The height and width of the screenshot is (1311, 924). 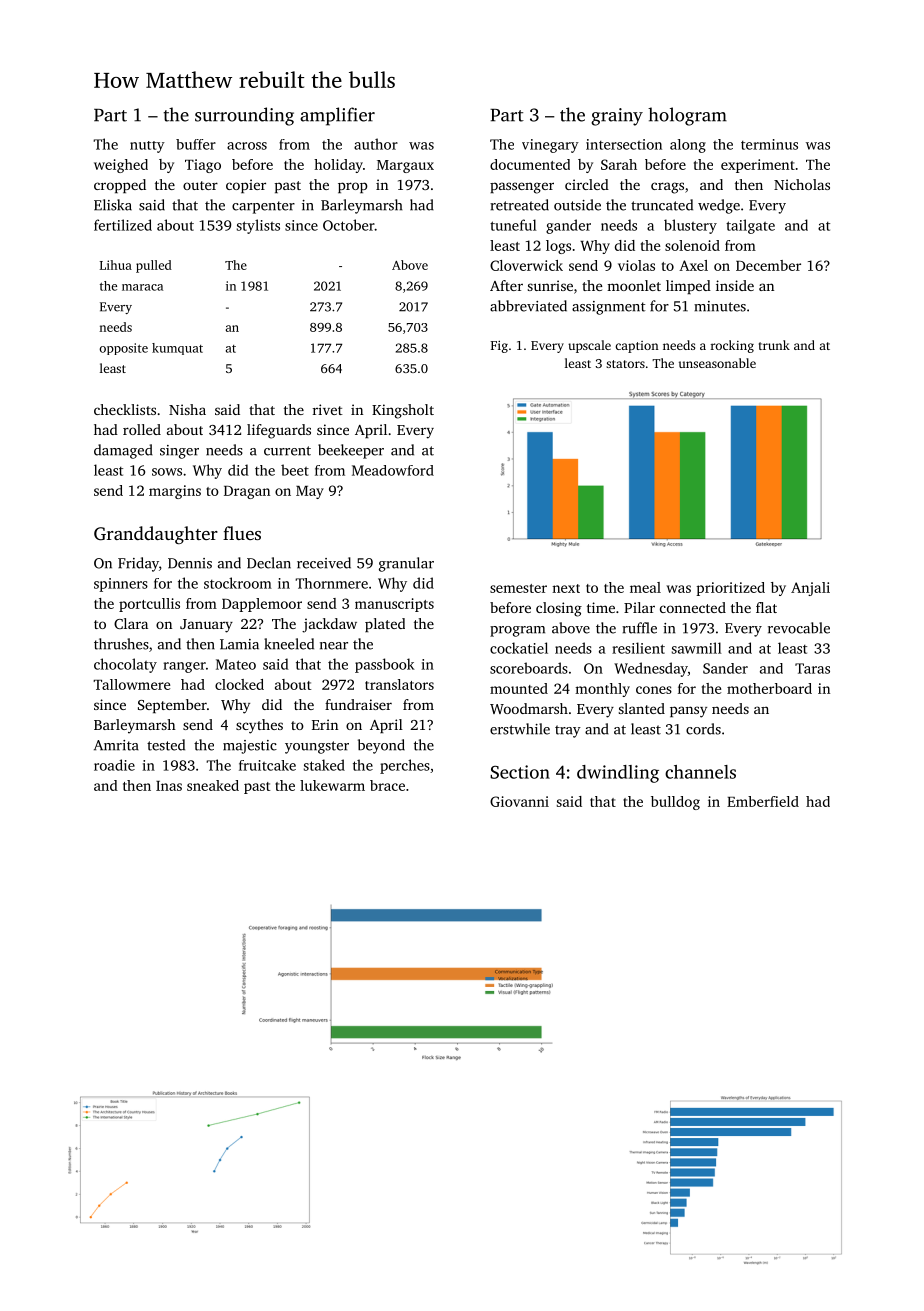 I want to click on truncated, so click(x=662, y=205).
